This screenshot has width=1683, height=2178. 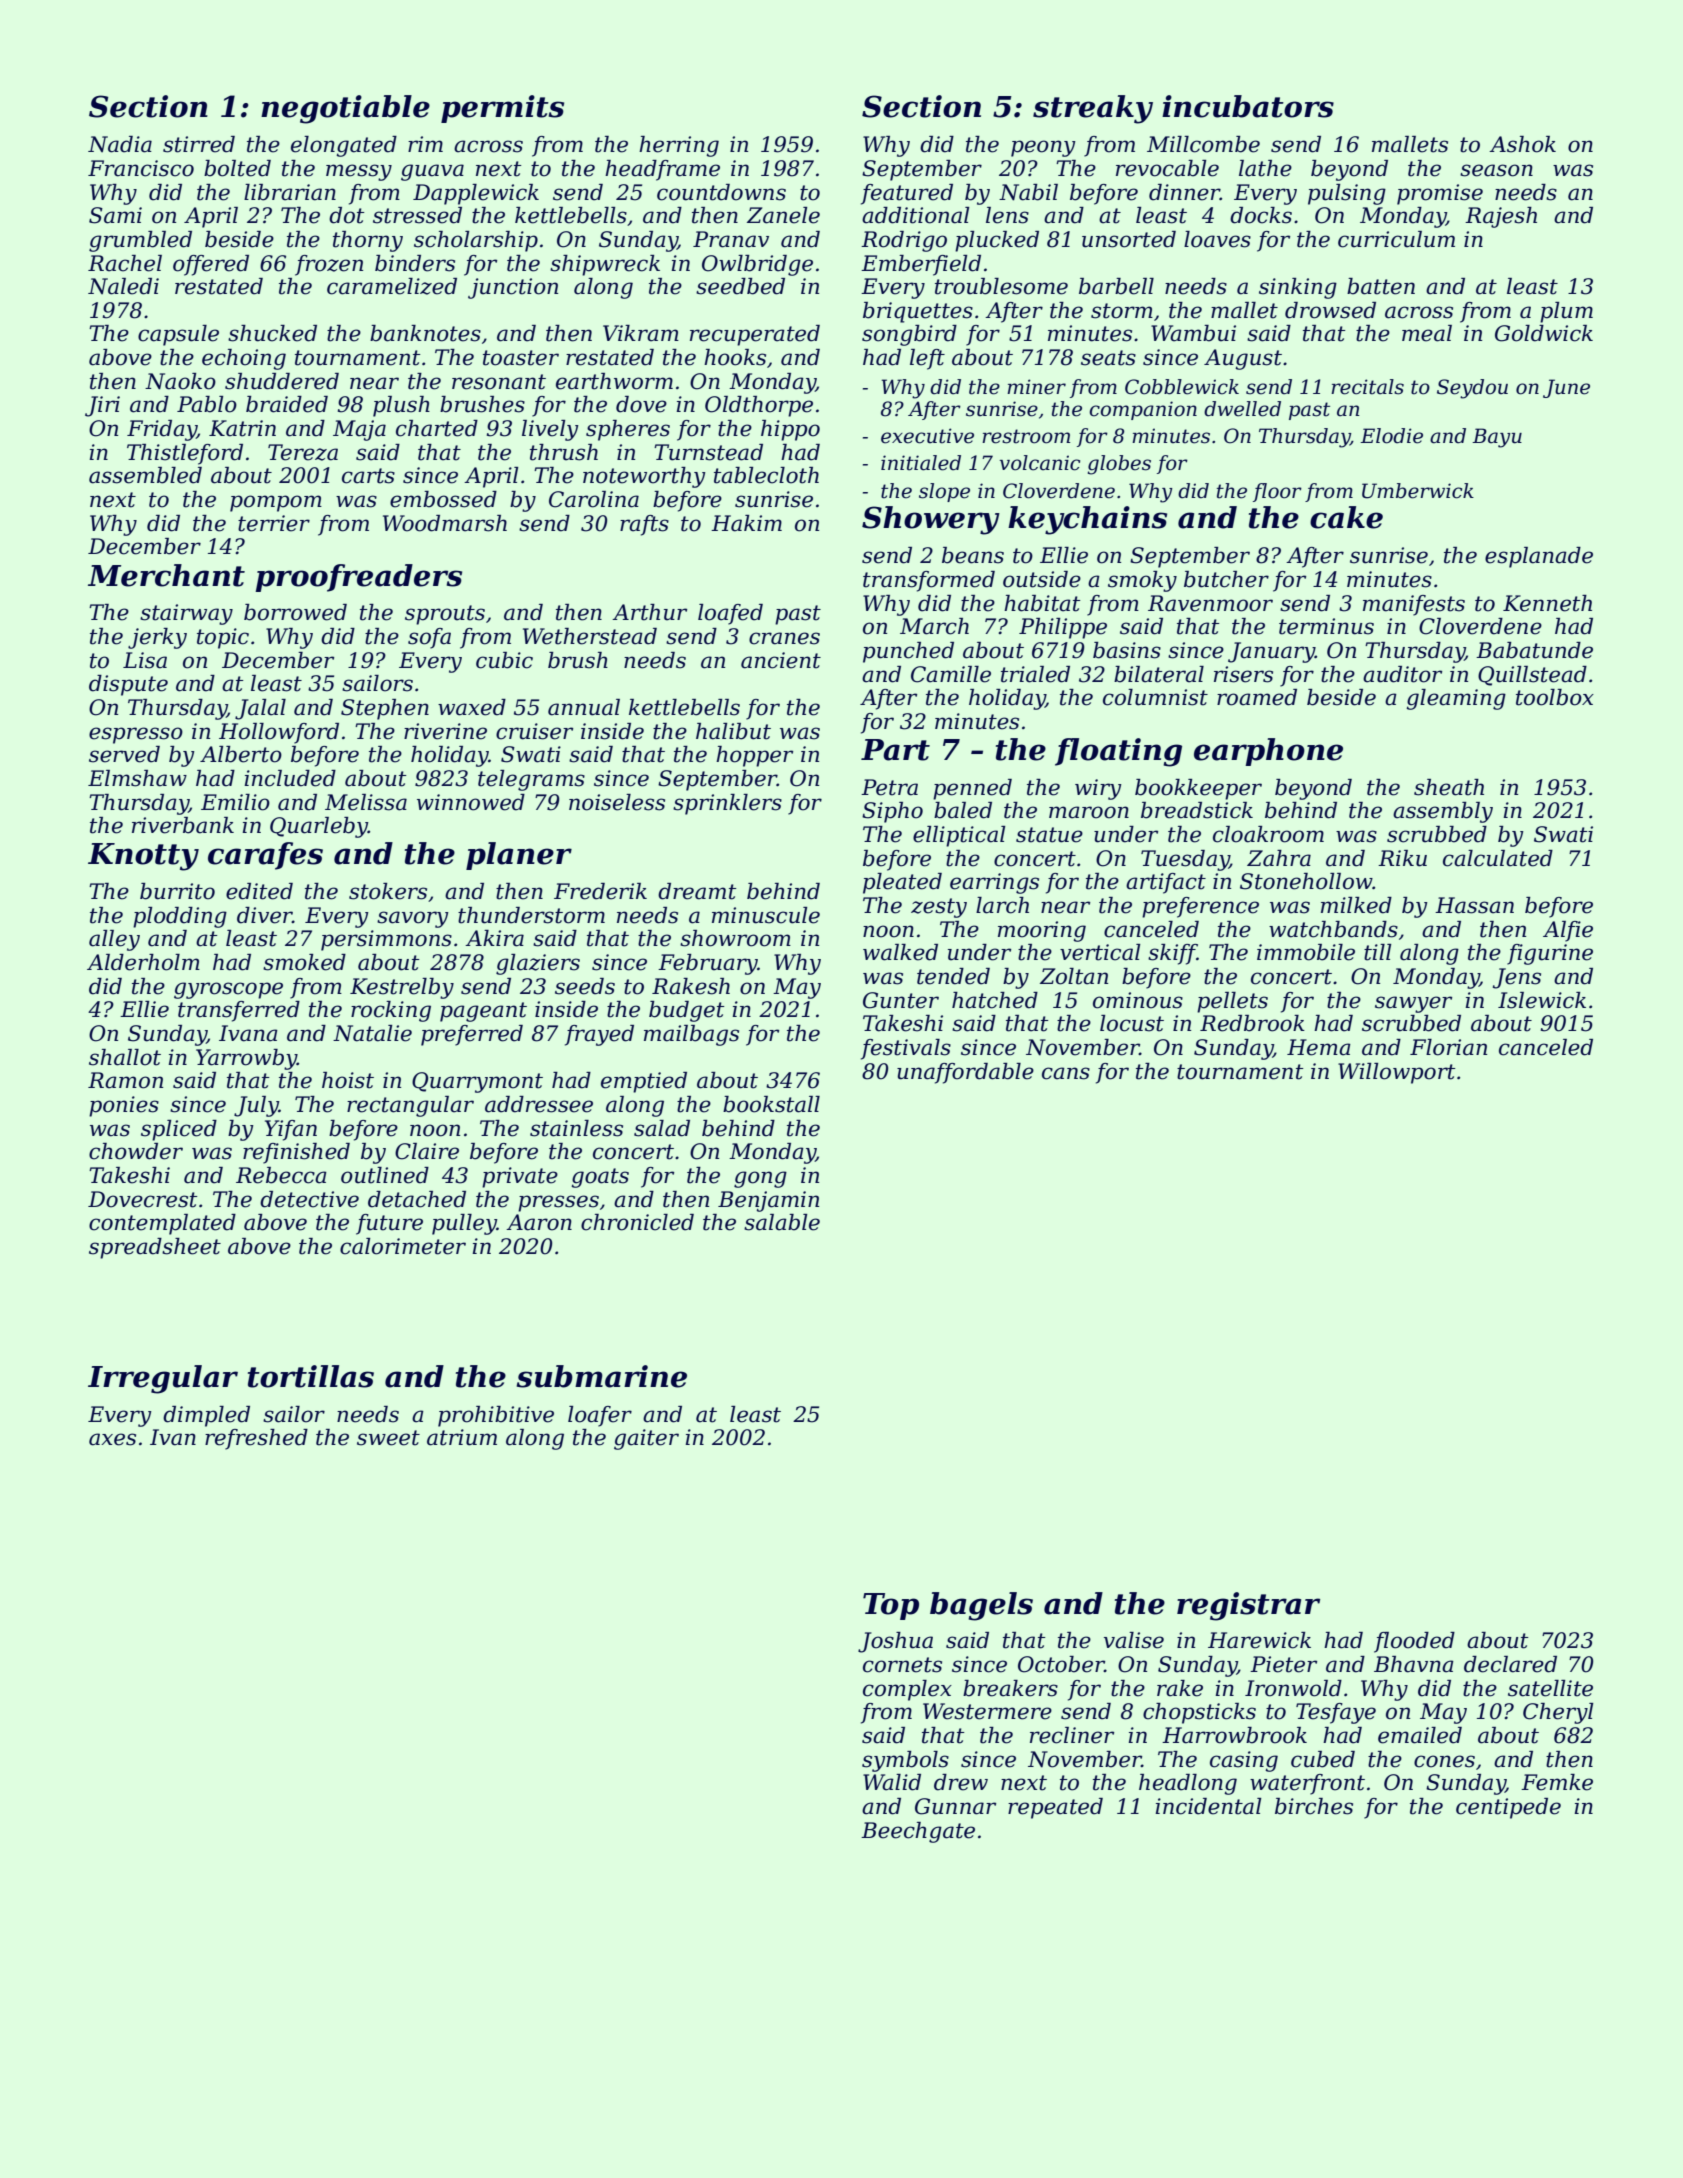 What do you see at coordinates (782, 1222) in the screenshot?
I see `salable` at bounding box center [782, 1222].
